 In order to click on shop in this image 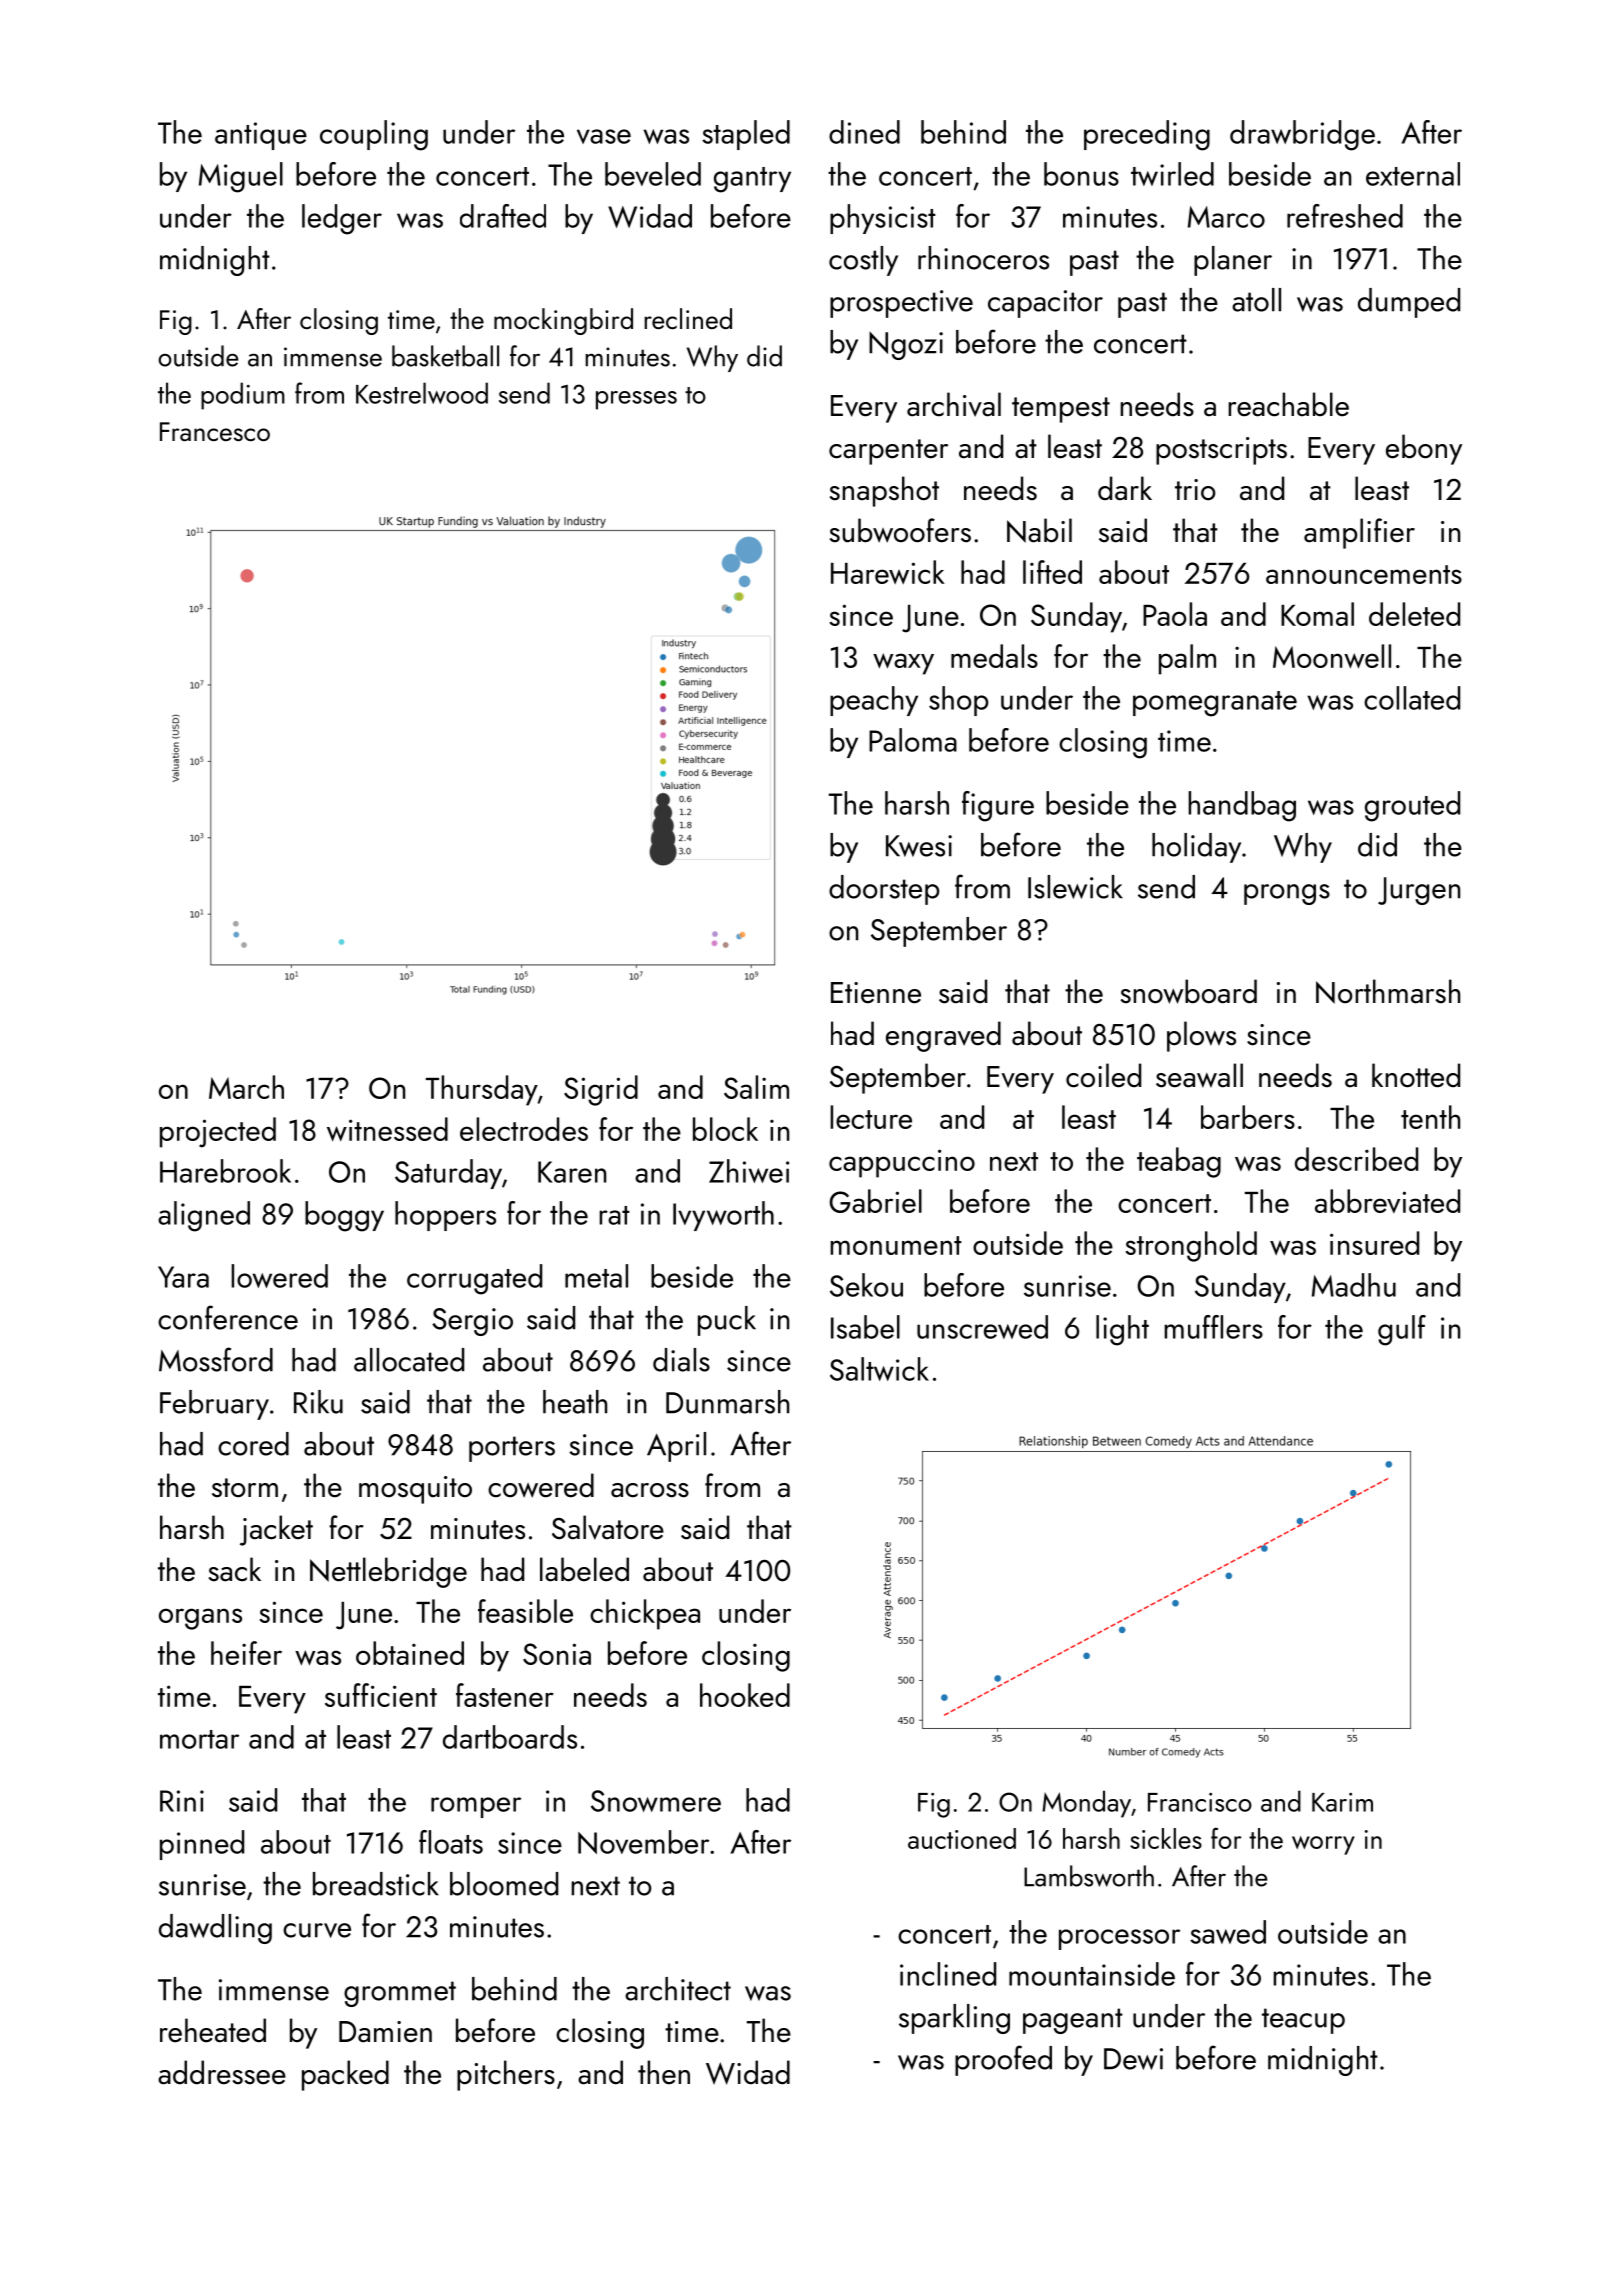, I will do `click(958, 701)`.
